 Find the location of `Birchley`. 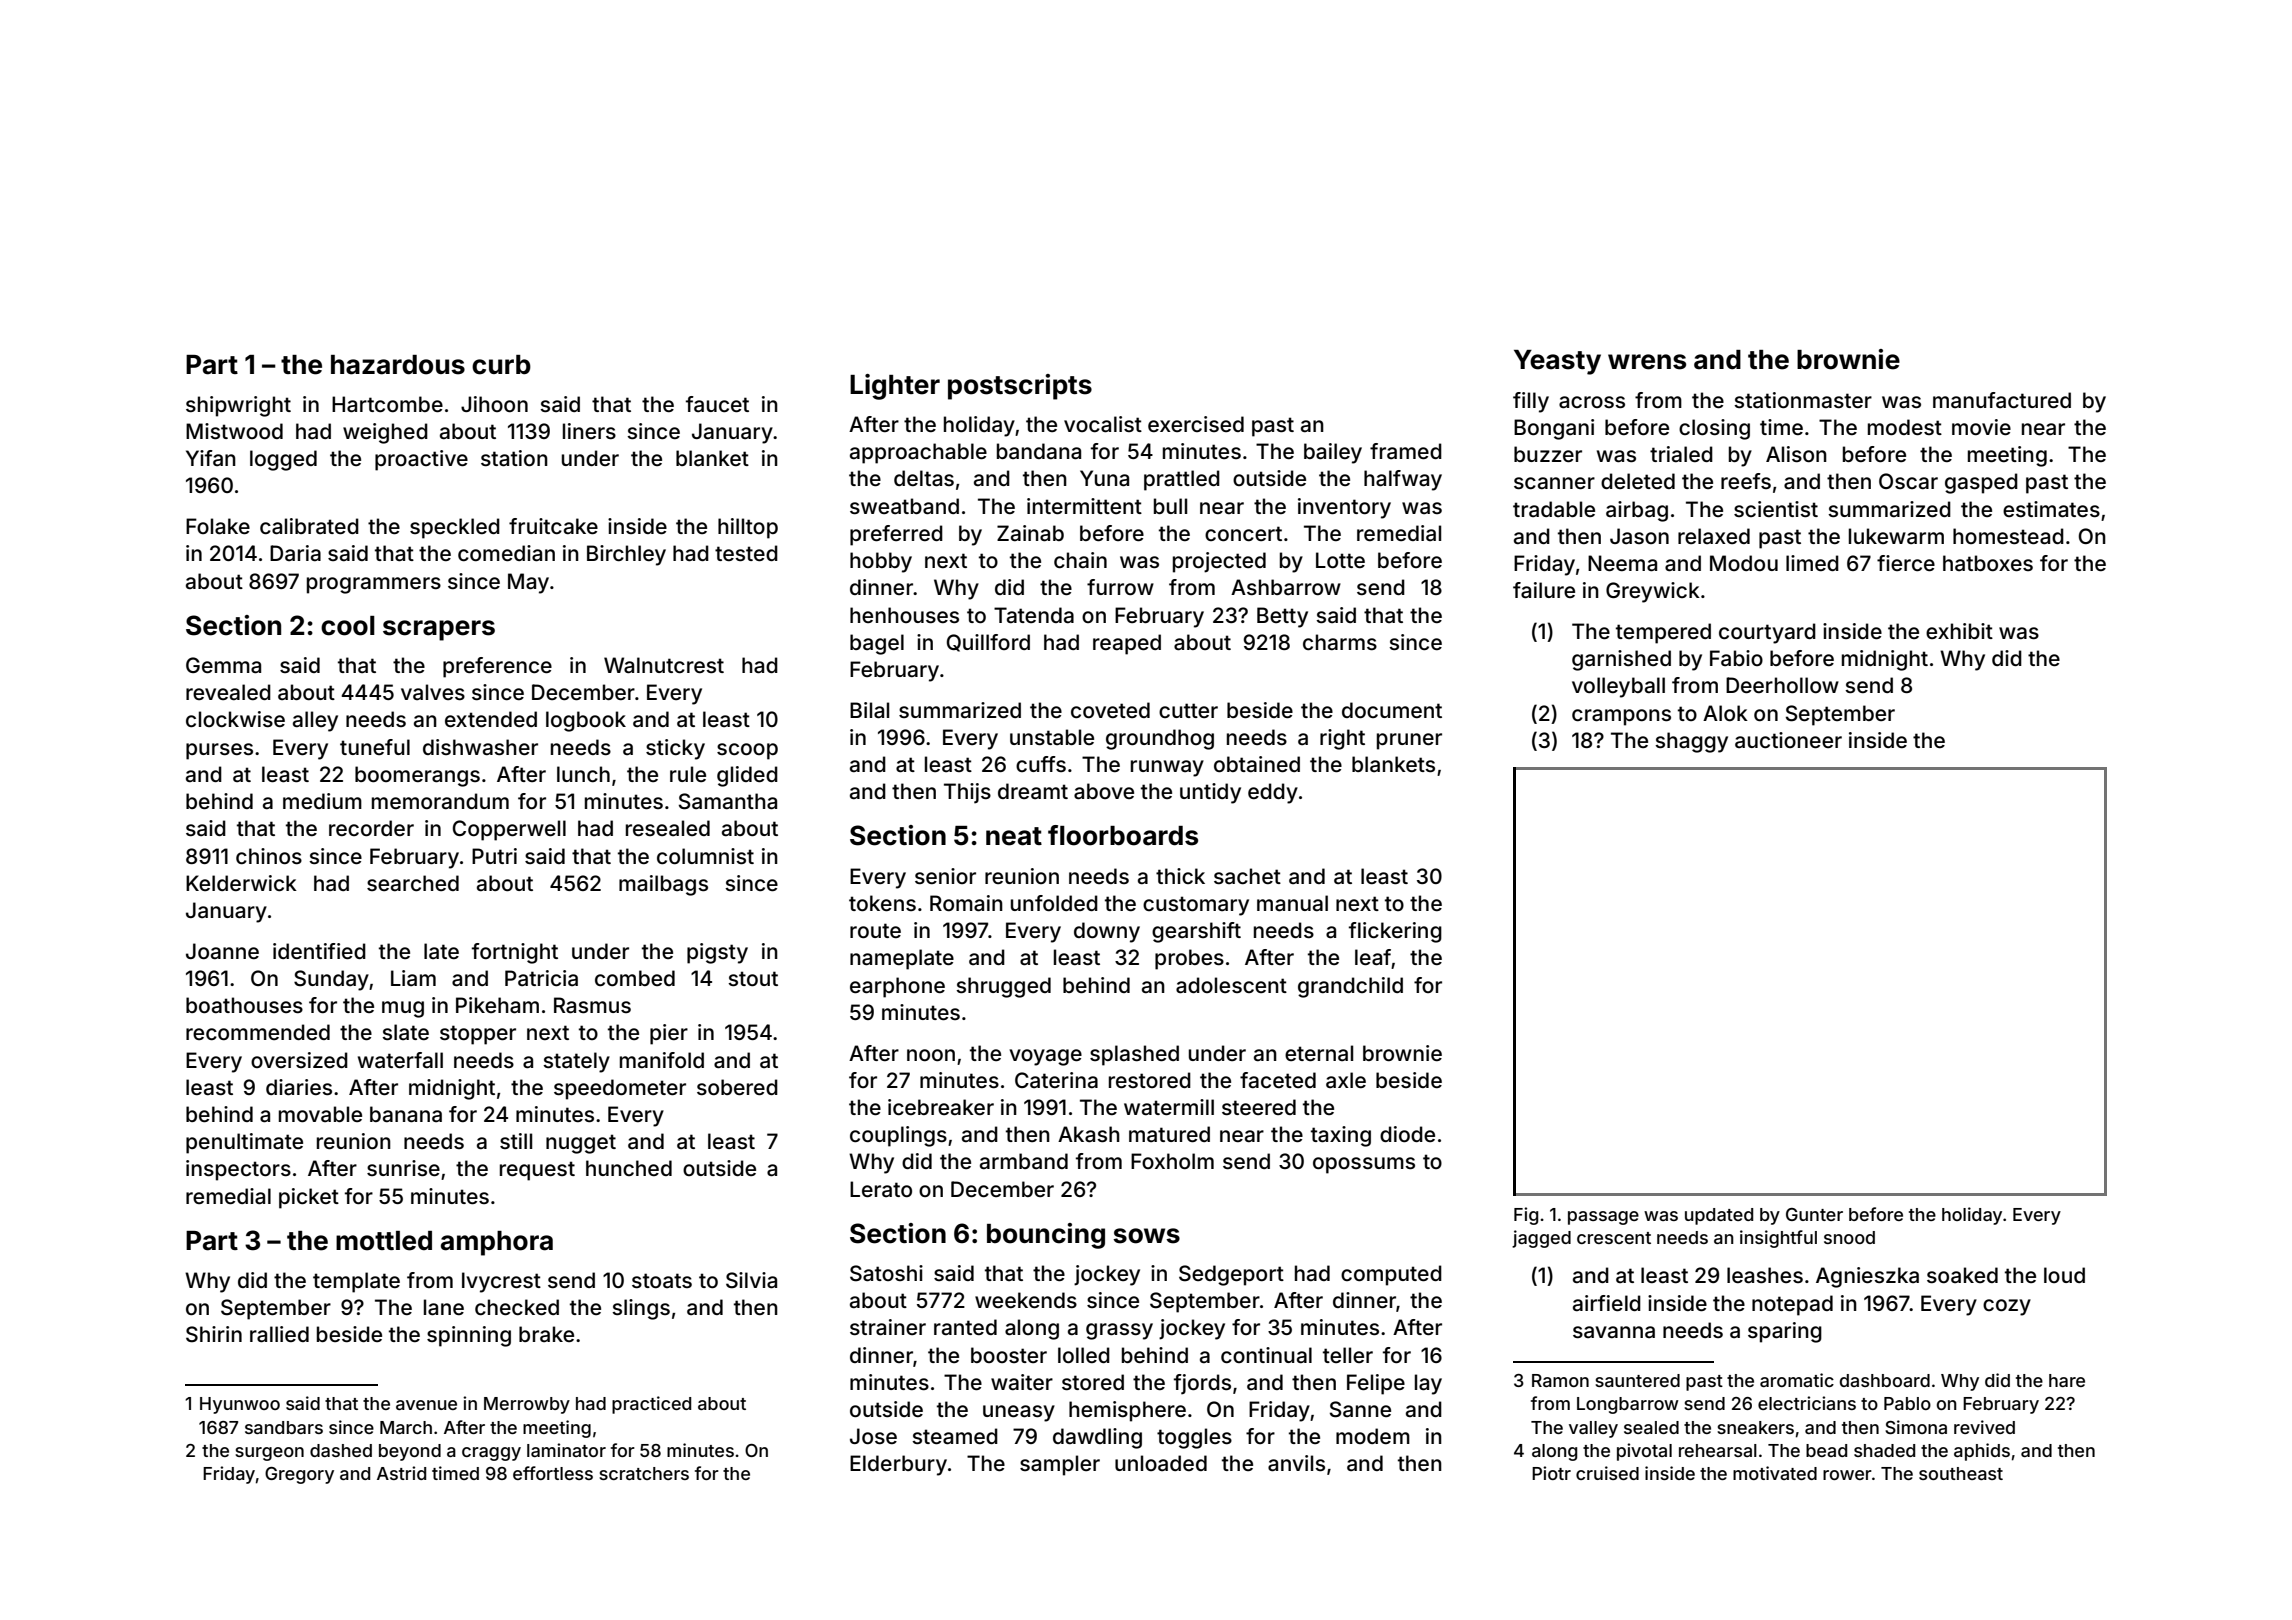

Birchley is located at coordinates (626, 555).
